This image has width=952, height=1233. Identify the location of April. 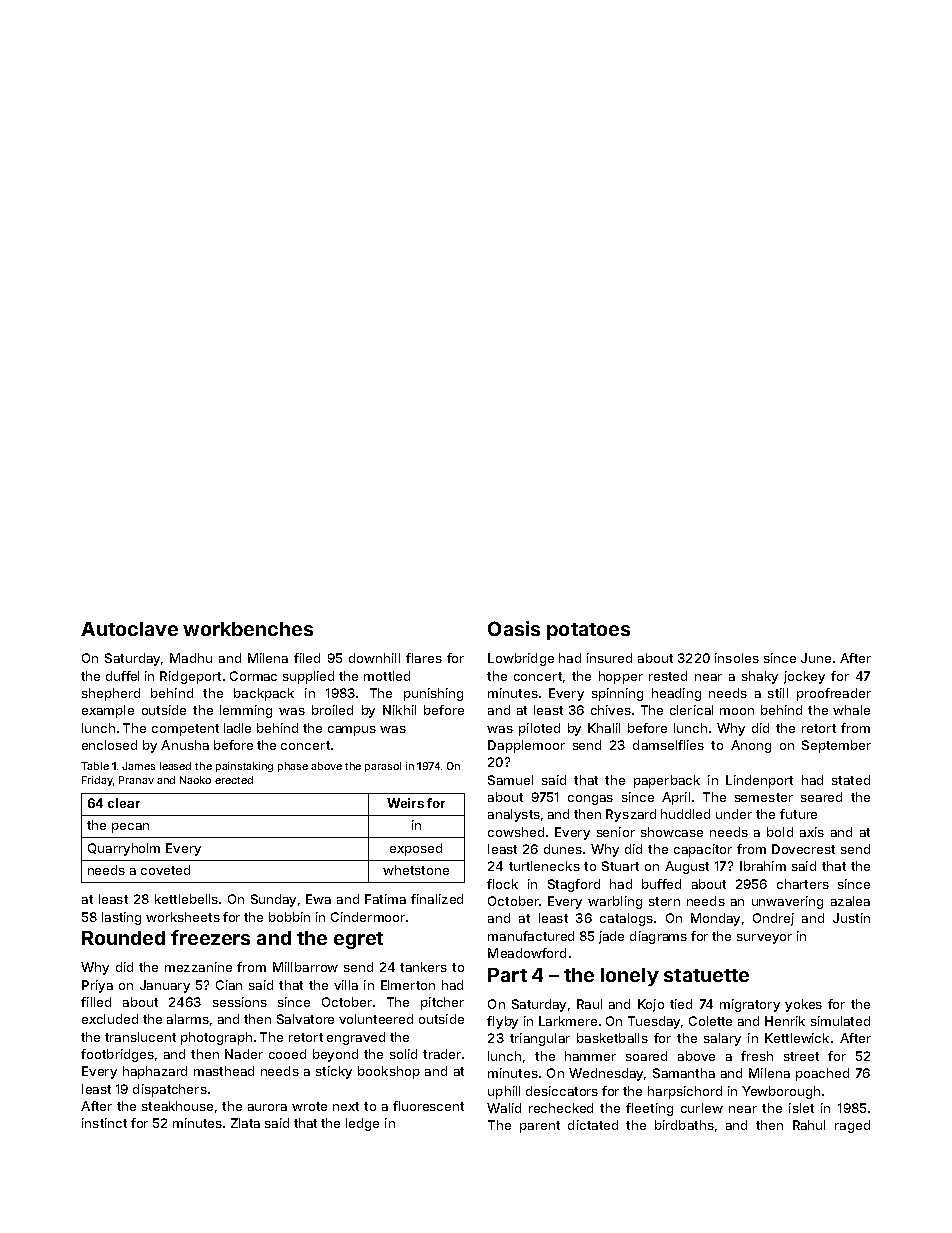
(676, 798).
